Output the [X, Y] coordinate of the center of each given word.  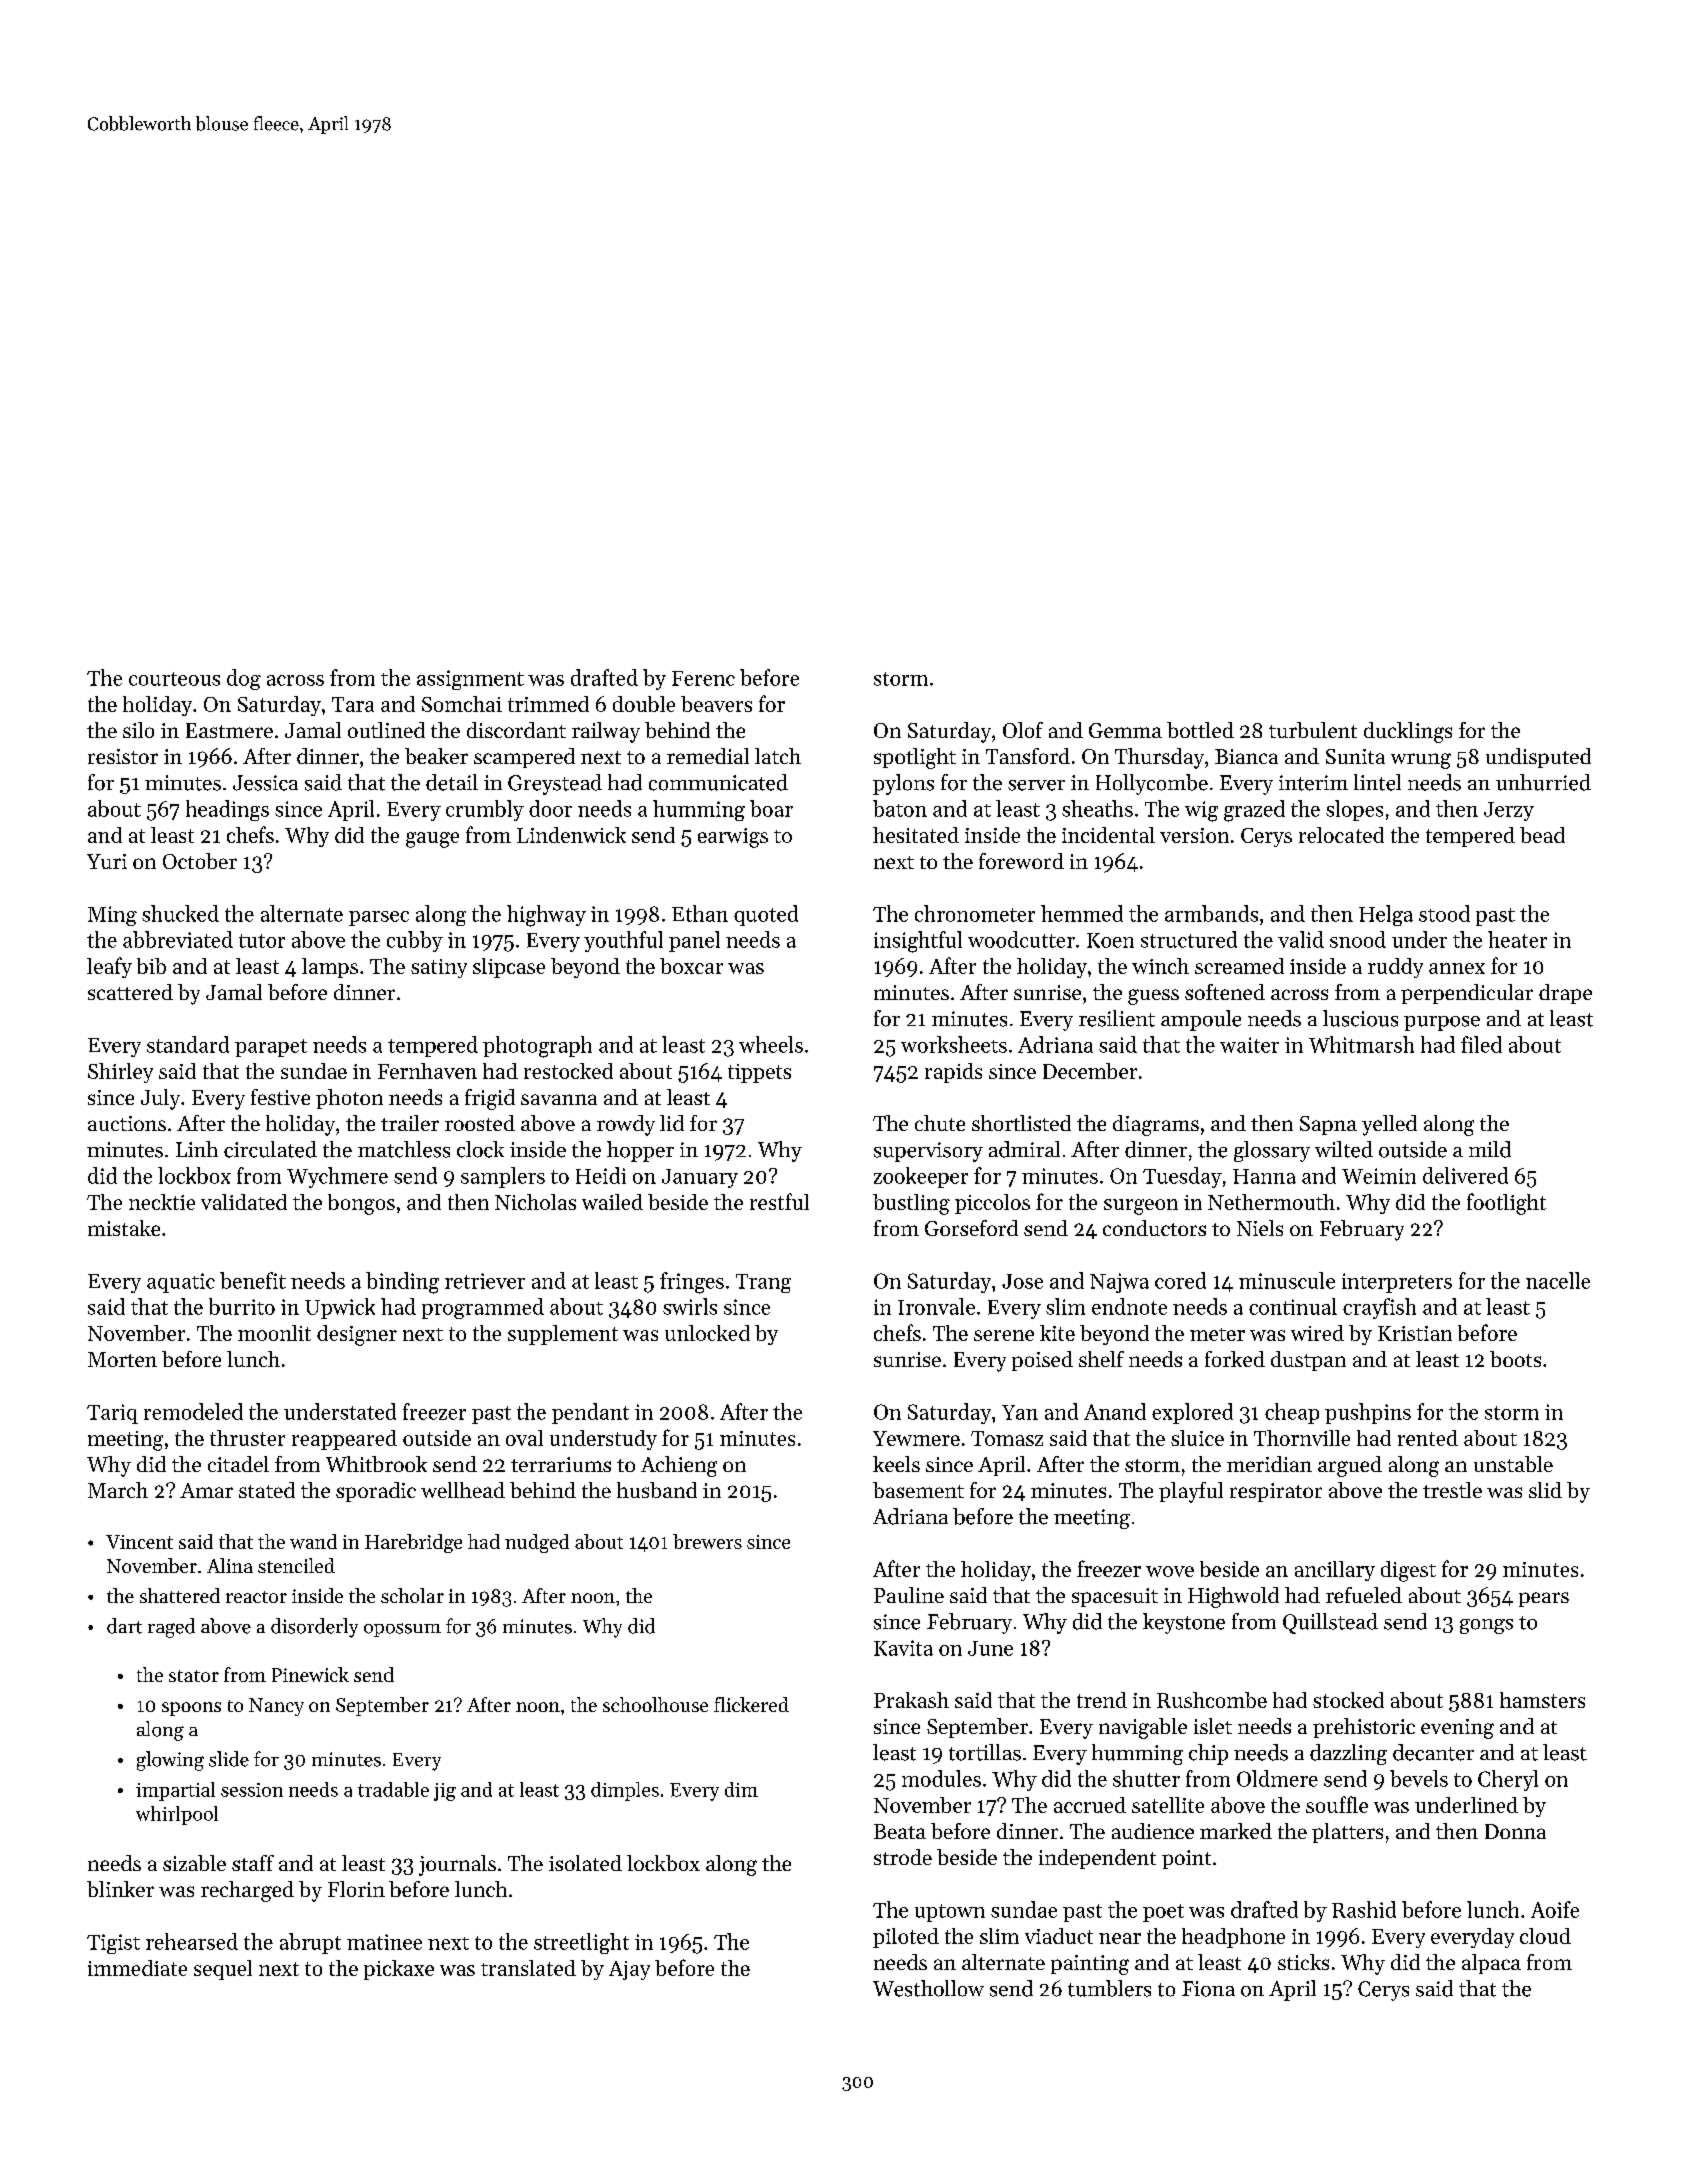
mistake [124, 1228]
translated [528, 1968]
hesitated [916, 835]
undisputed [1538, 758]
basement [918, 1490]
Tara [353, 704]
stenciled [296, 1565]
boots [1515, 1359]
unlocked [707, 1333]
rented [1428, 1438]
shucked [180, 913]
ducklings [1408, 732]
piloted [906, 1938]
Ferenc [703, 678]
